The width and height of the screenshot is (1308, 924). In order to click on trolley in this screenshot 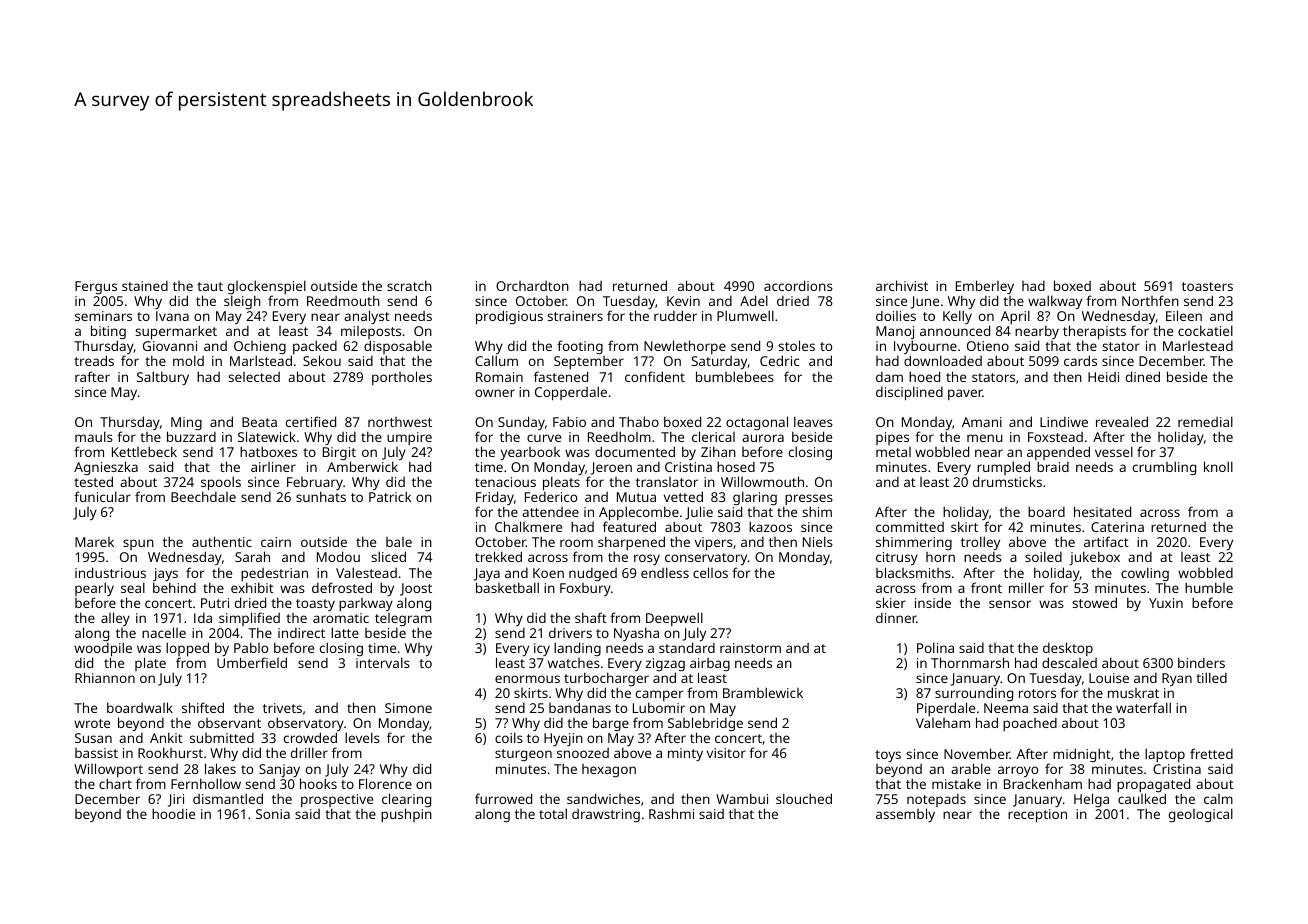, I will do `click(980, 543)`.
